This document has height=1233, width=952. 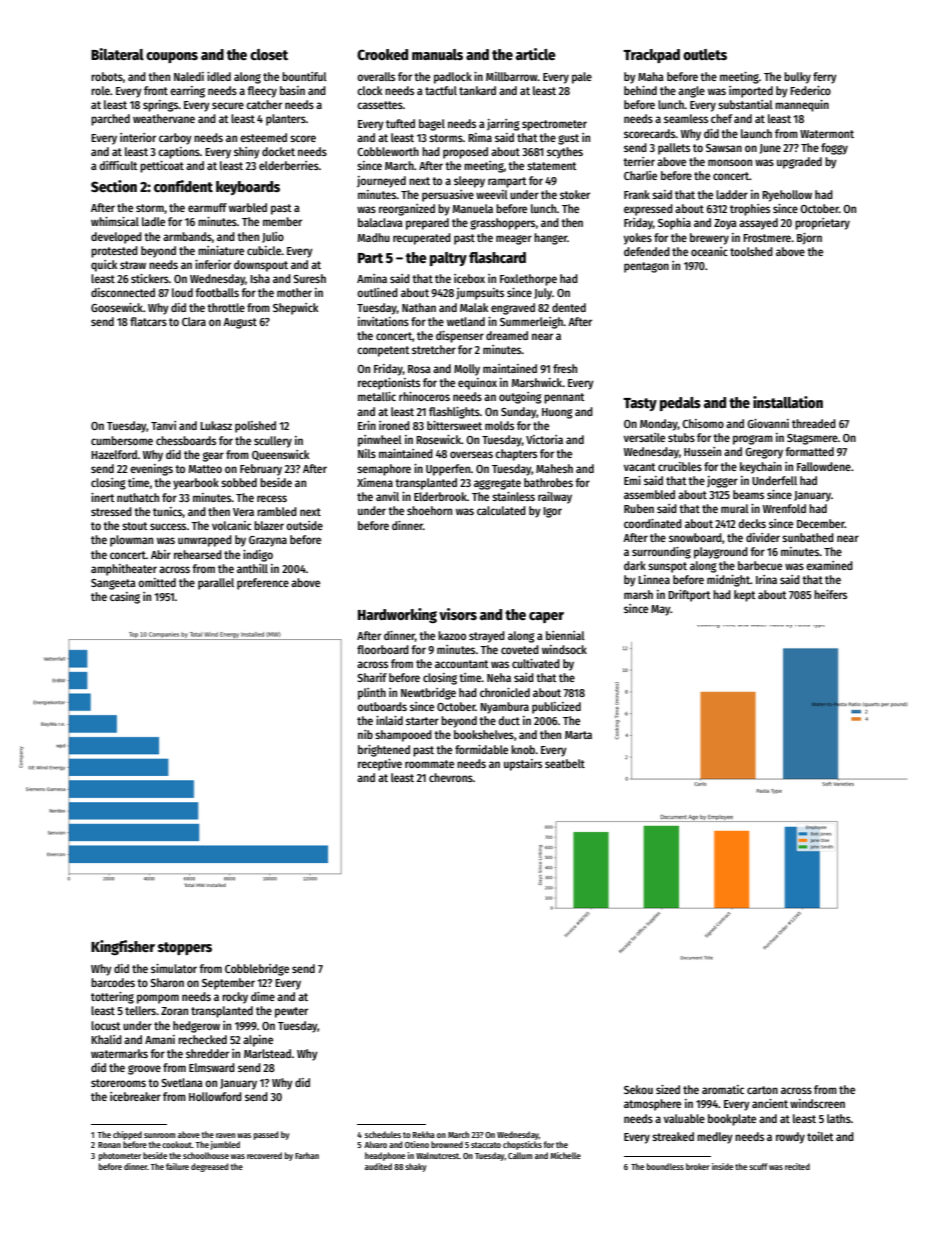 What do you see at coordinates (825, 78) in the document?
I see `ferry` at bounding box center [825, 78].
